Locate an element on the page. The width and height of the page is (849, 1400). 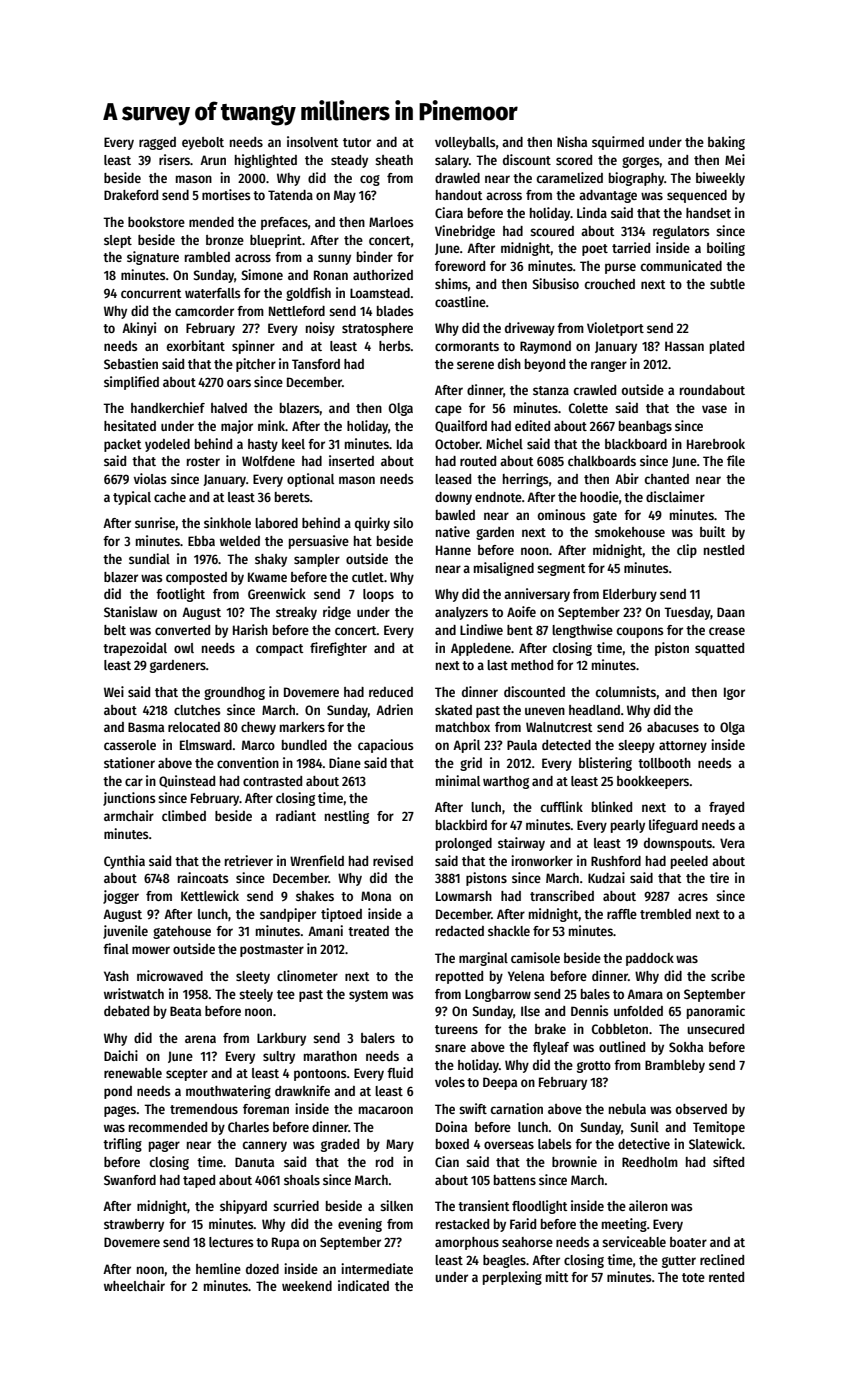
panoramic is located at coordinates (716, 1012).
